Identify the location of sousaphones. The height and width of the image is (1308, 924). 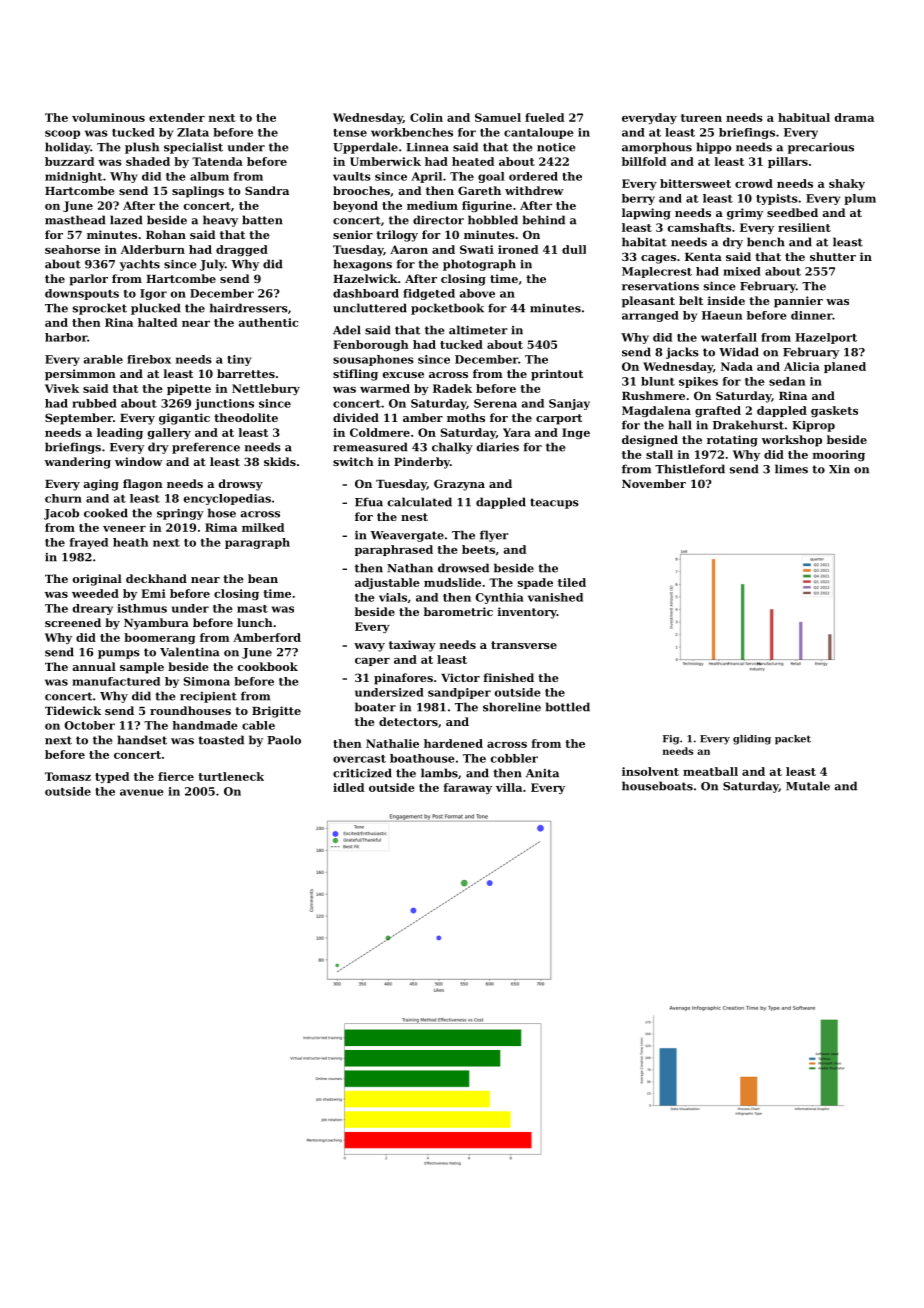
(373, 360).
